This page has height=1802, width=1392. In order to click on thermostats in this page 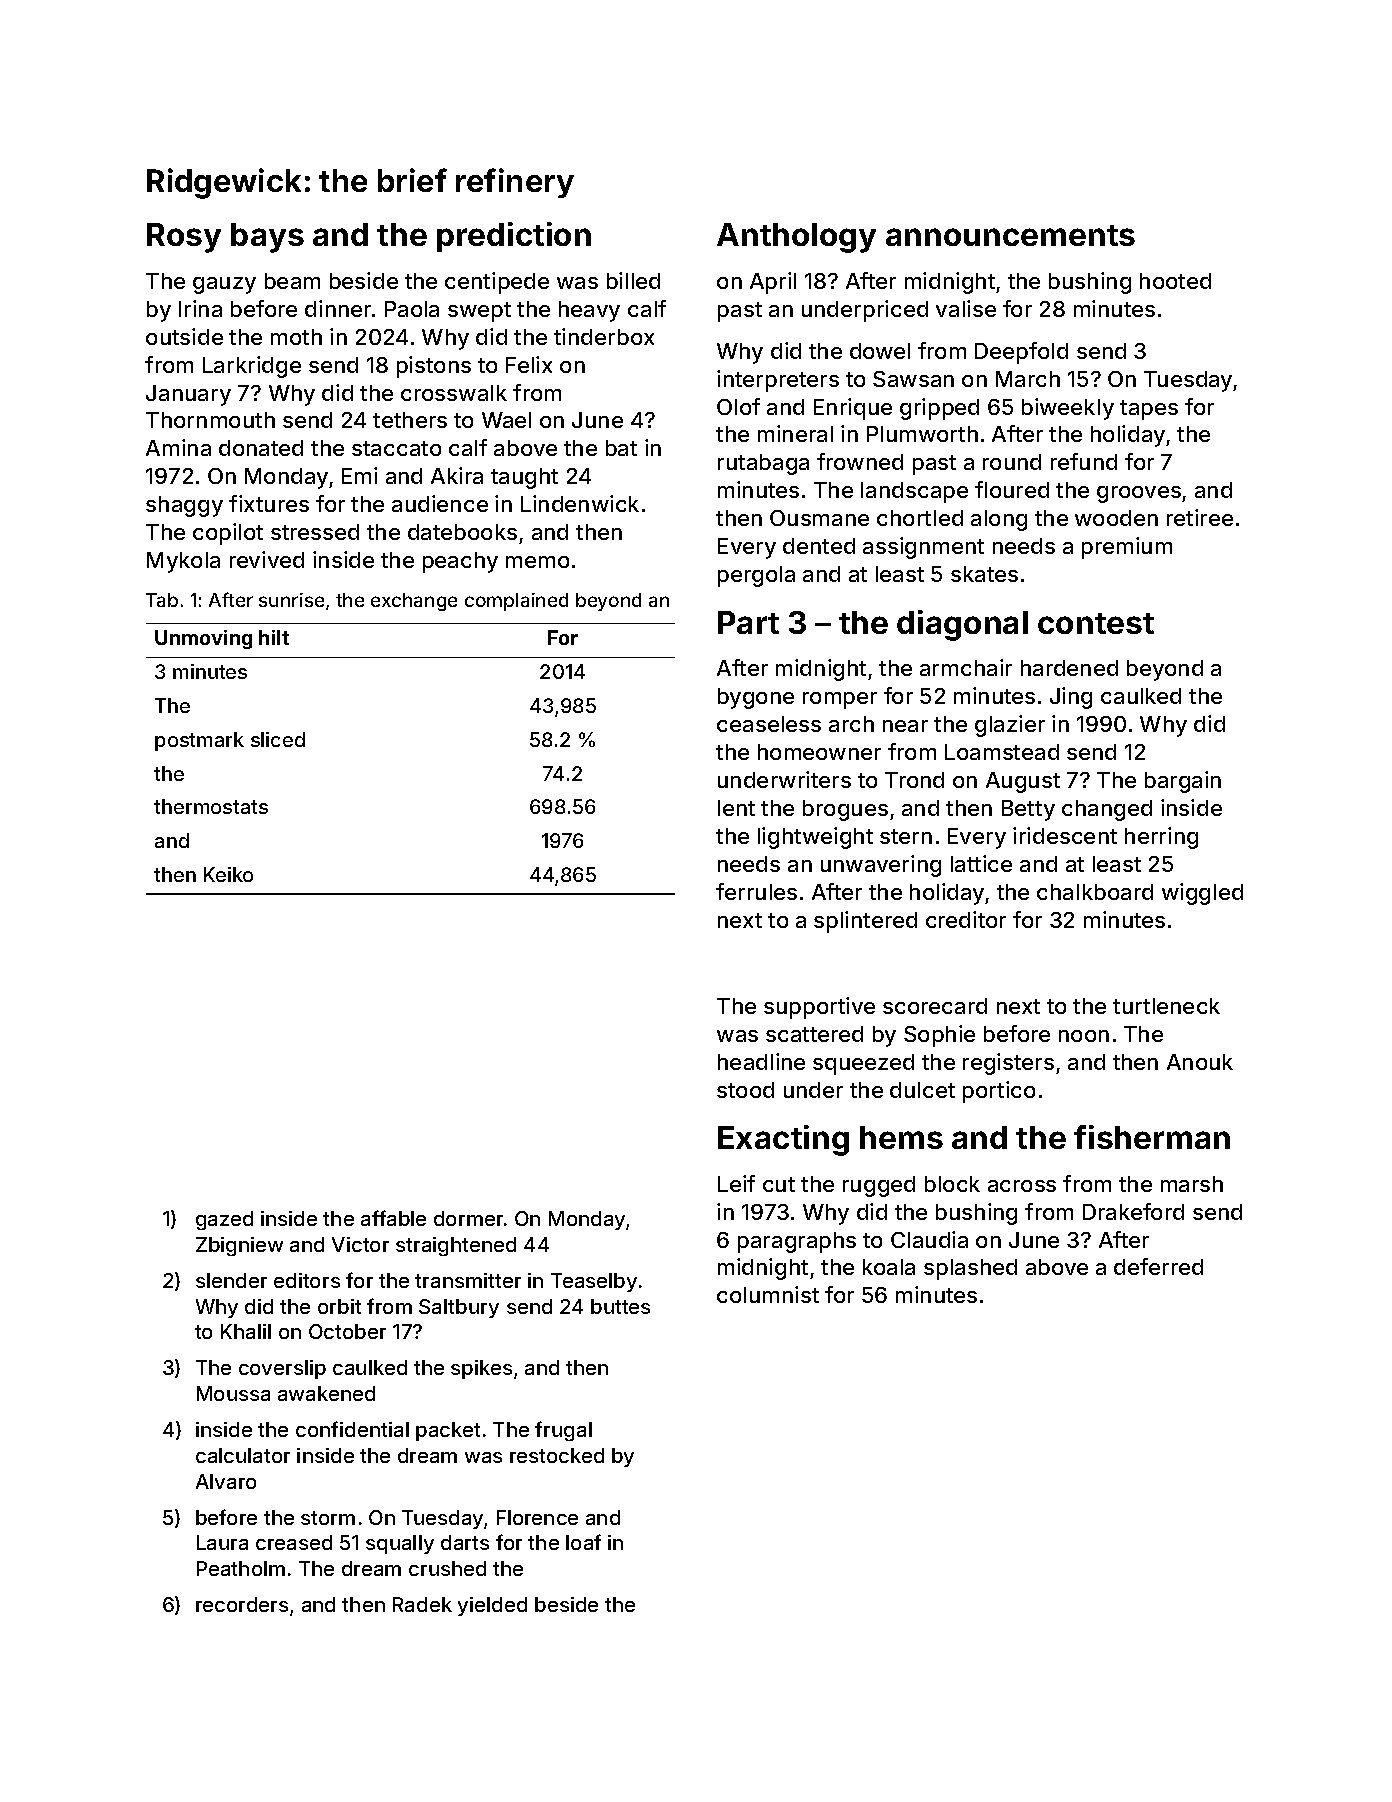, I will do `click(211, 806)`.
